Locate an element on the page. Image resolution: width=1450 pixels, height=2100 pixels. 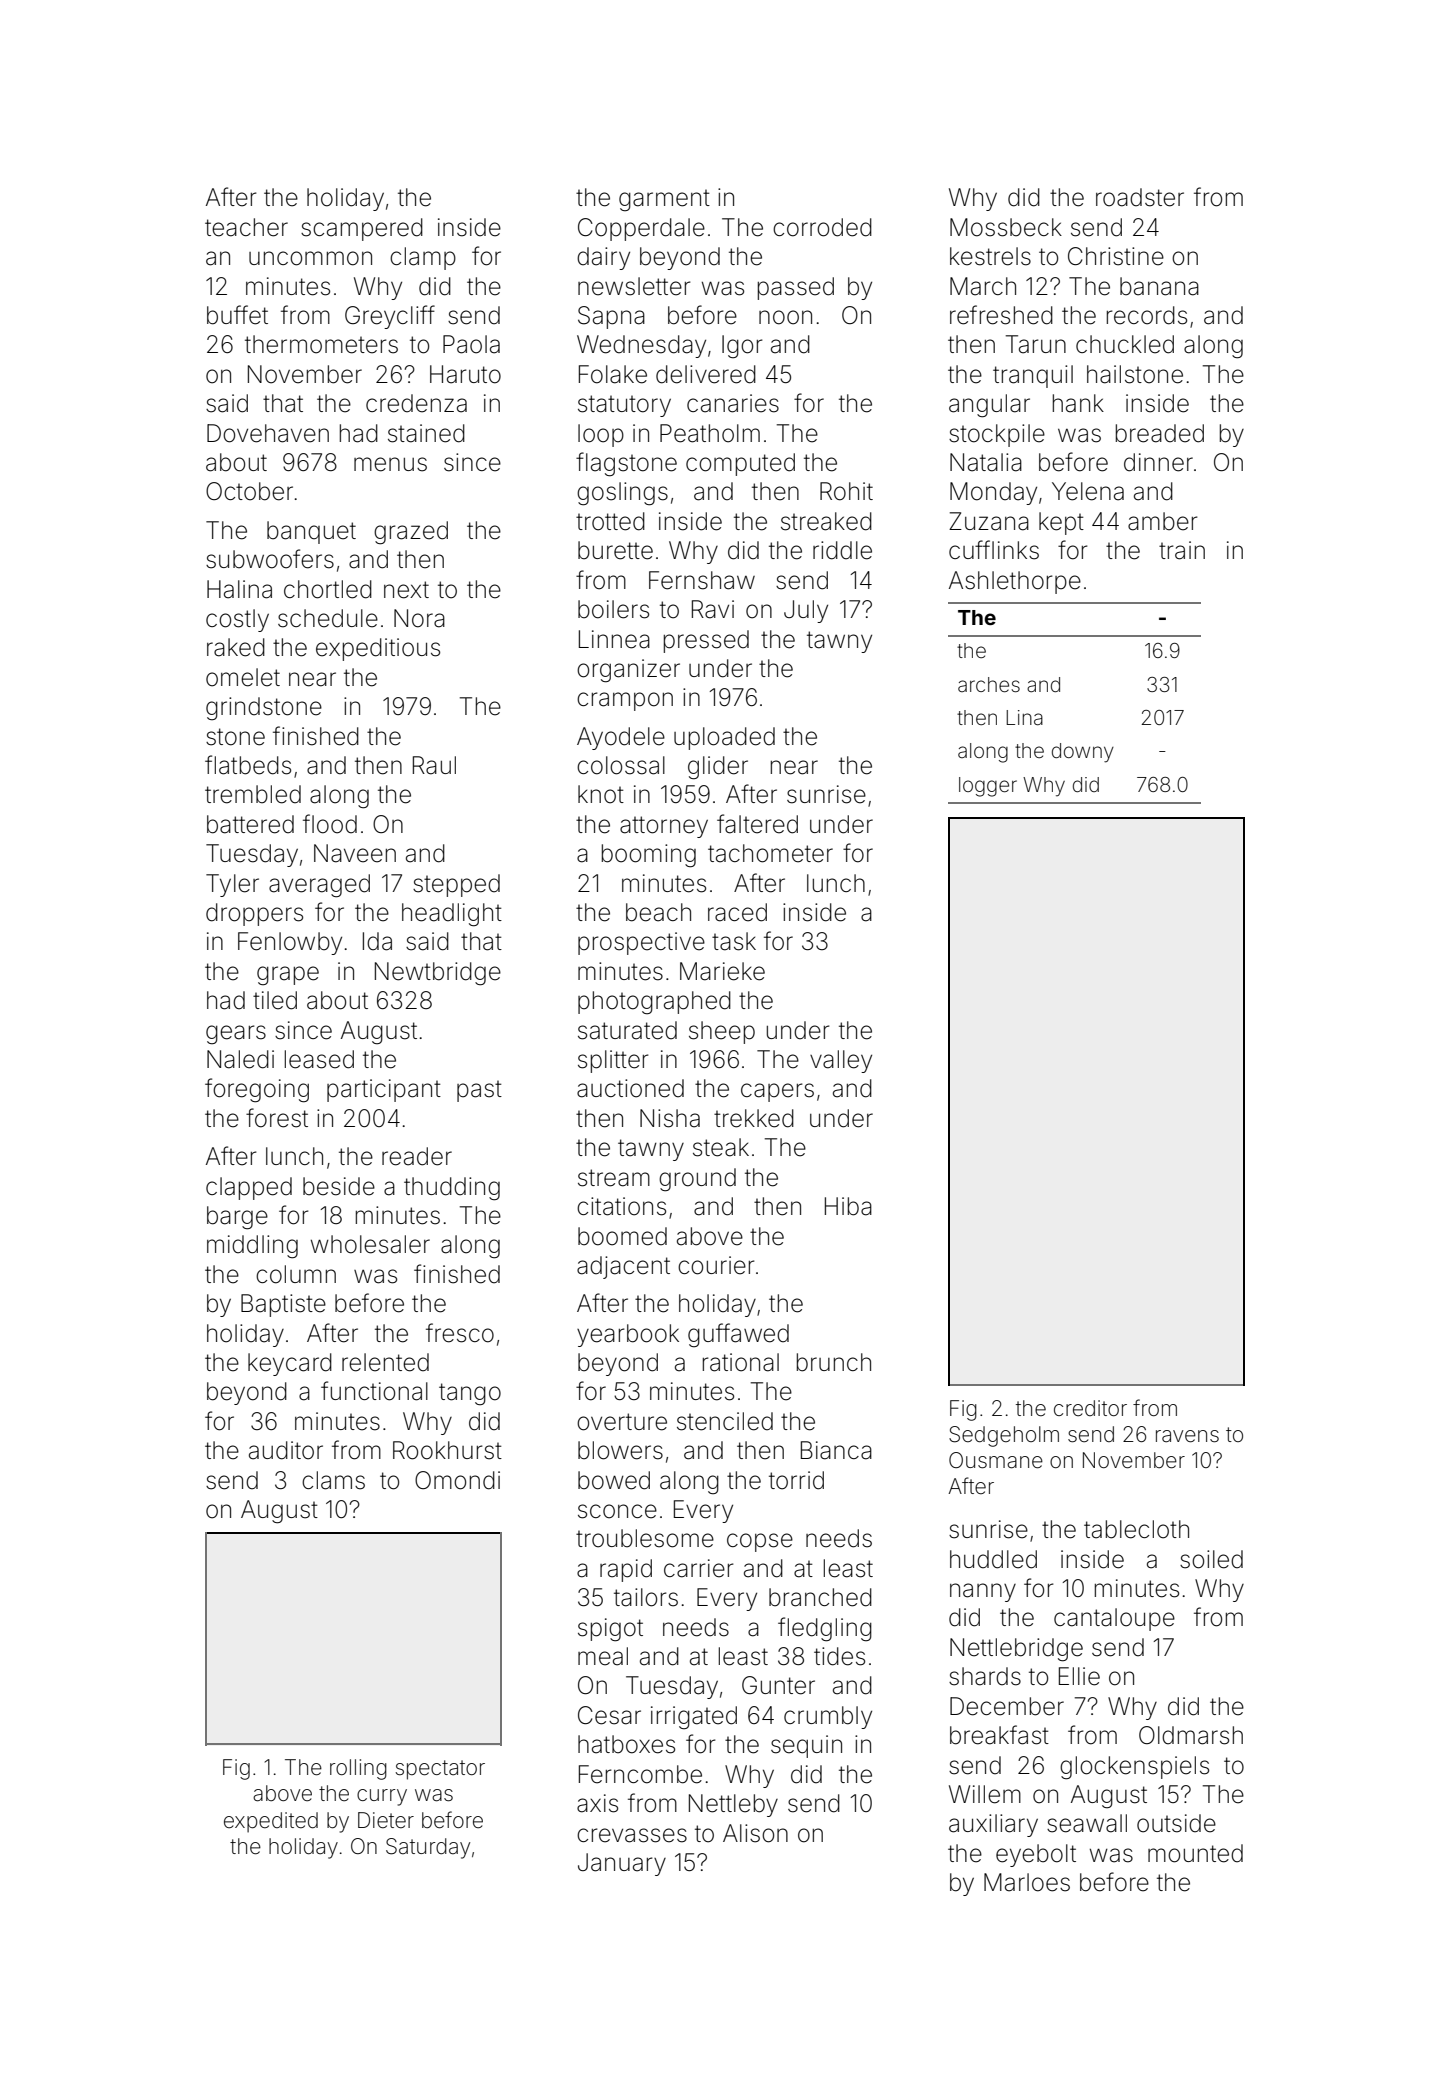
downy is located at coordinates (1083, 753).
